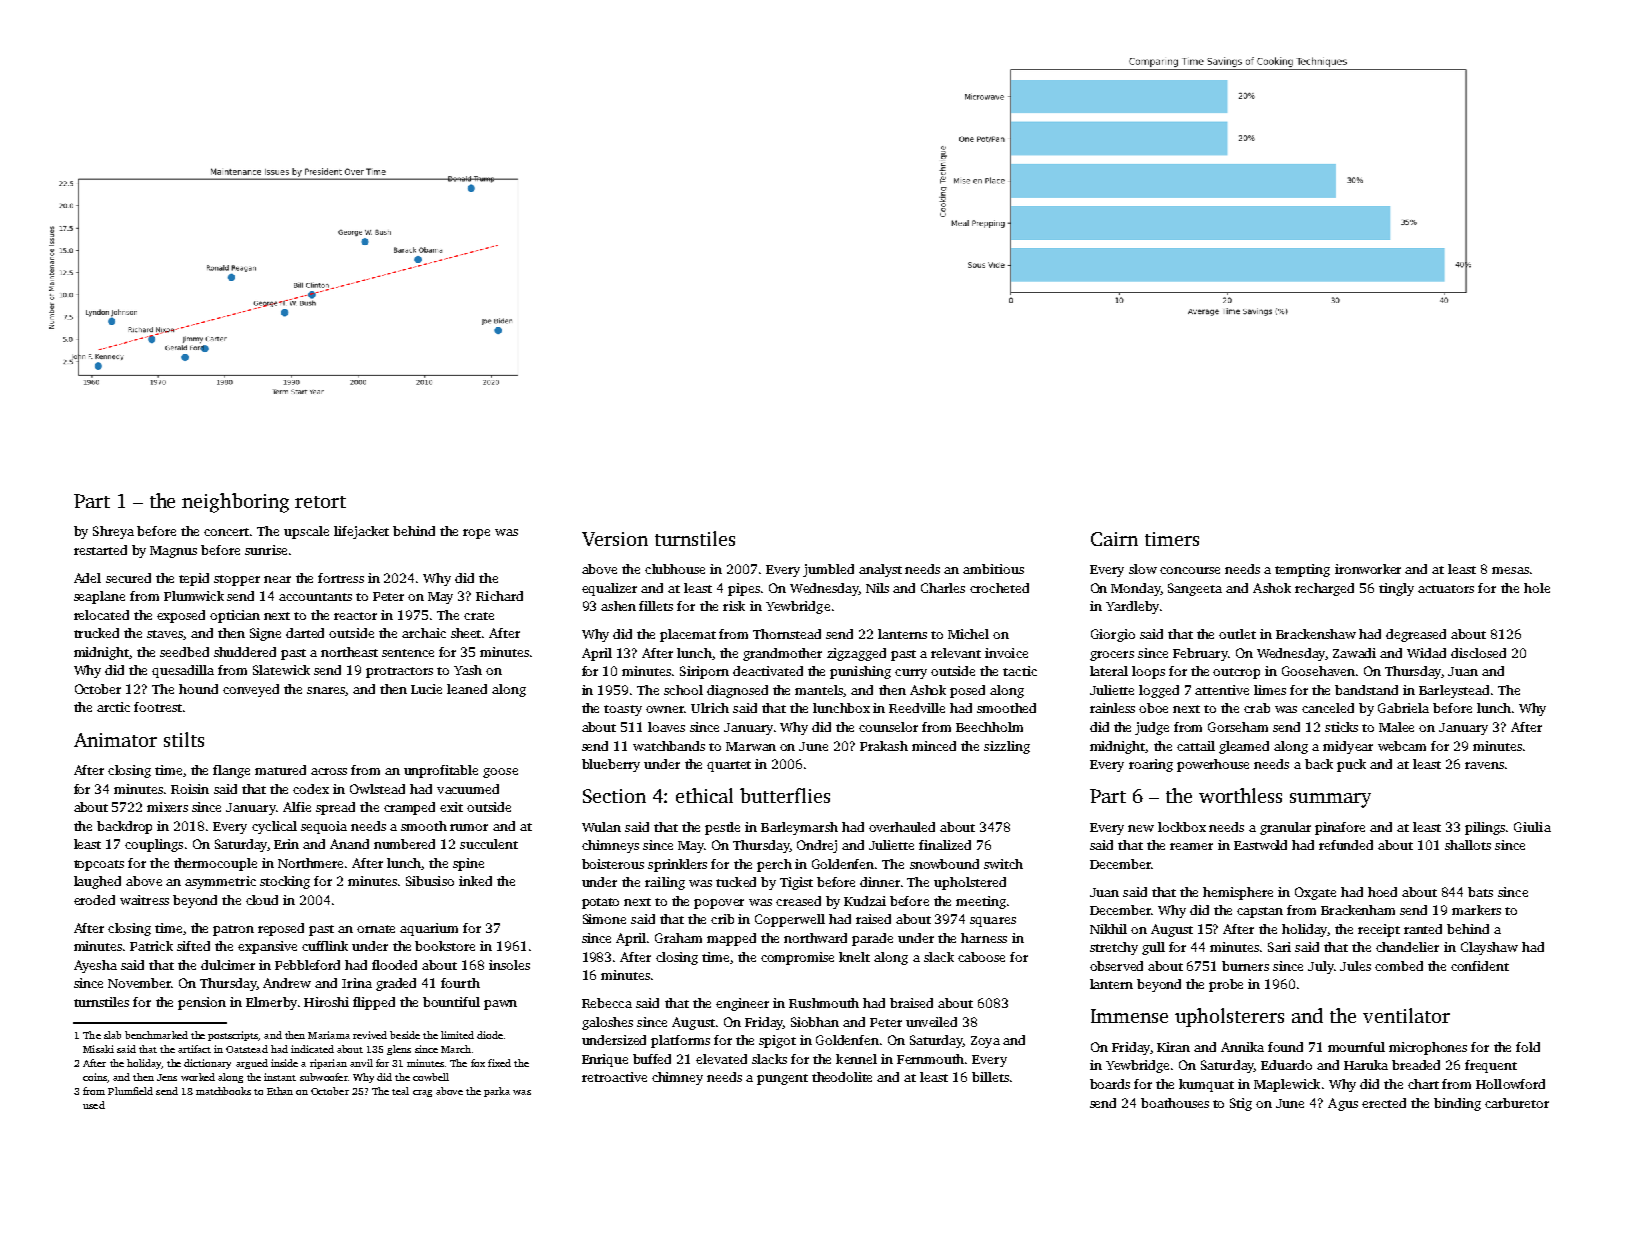  What do you see at coordinates (1351, 765) in the screenshot?
I see `puck` at bounding box center [1351, 765].
